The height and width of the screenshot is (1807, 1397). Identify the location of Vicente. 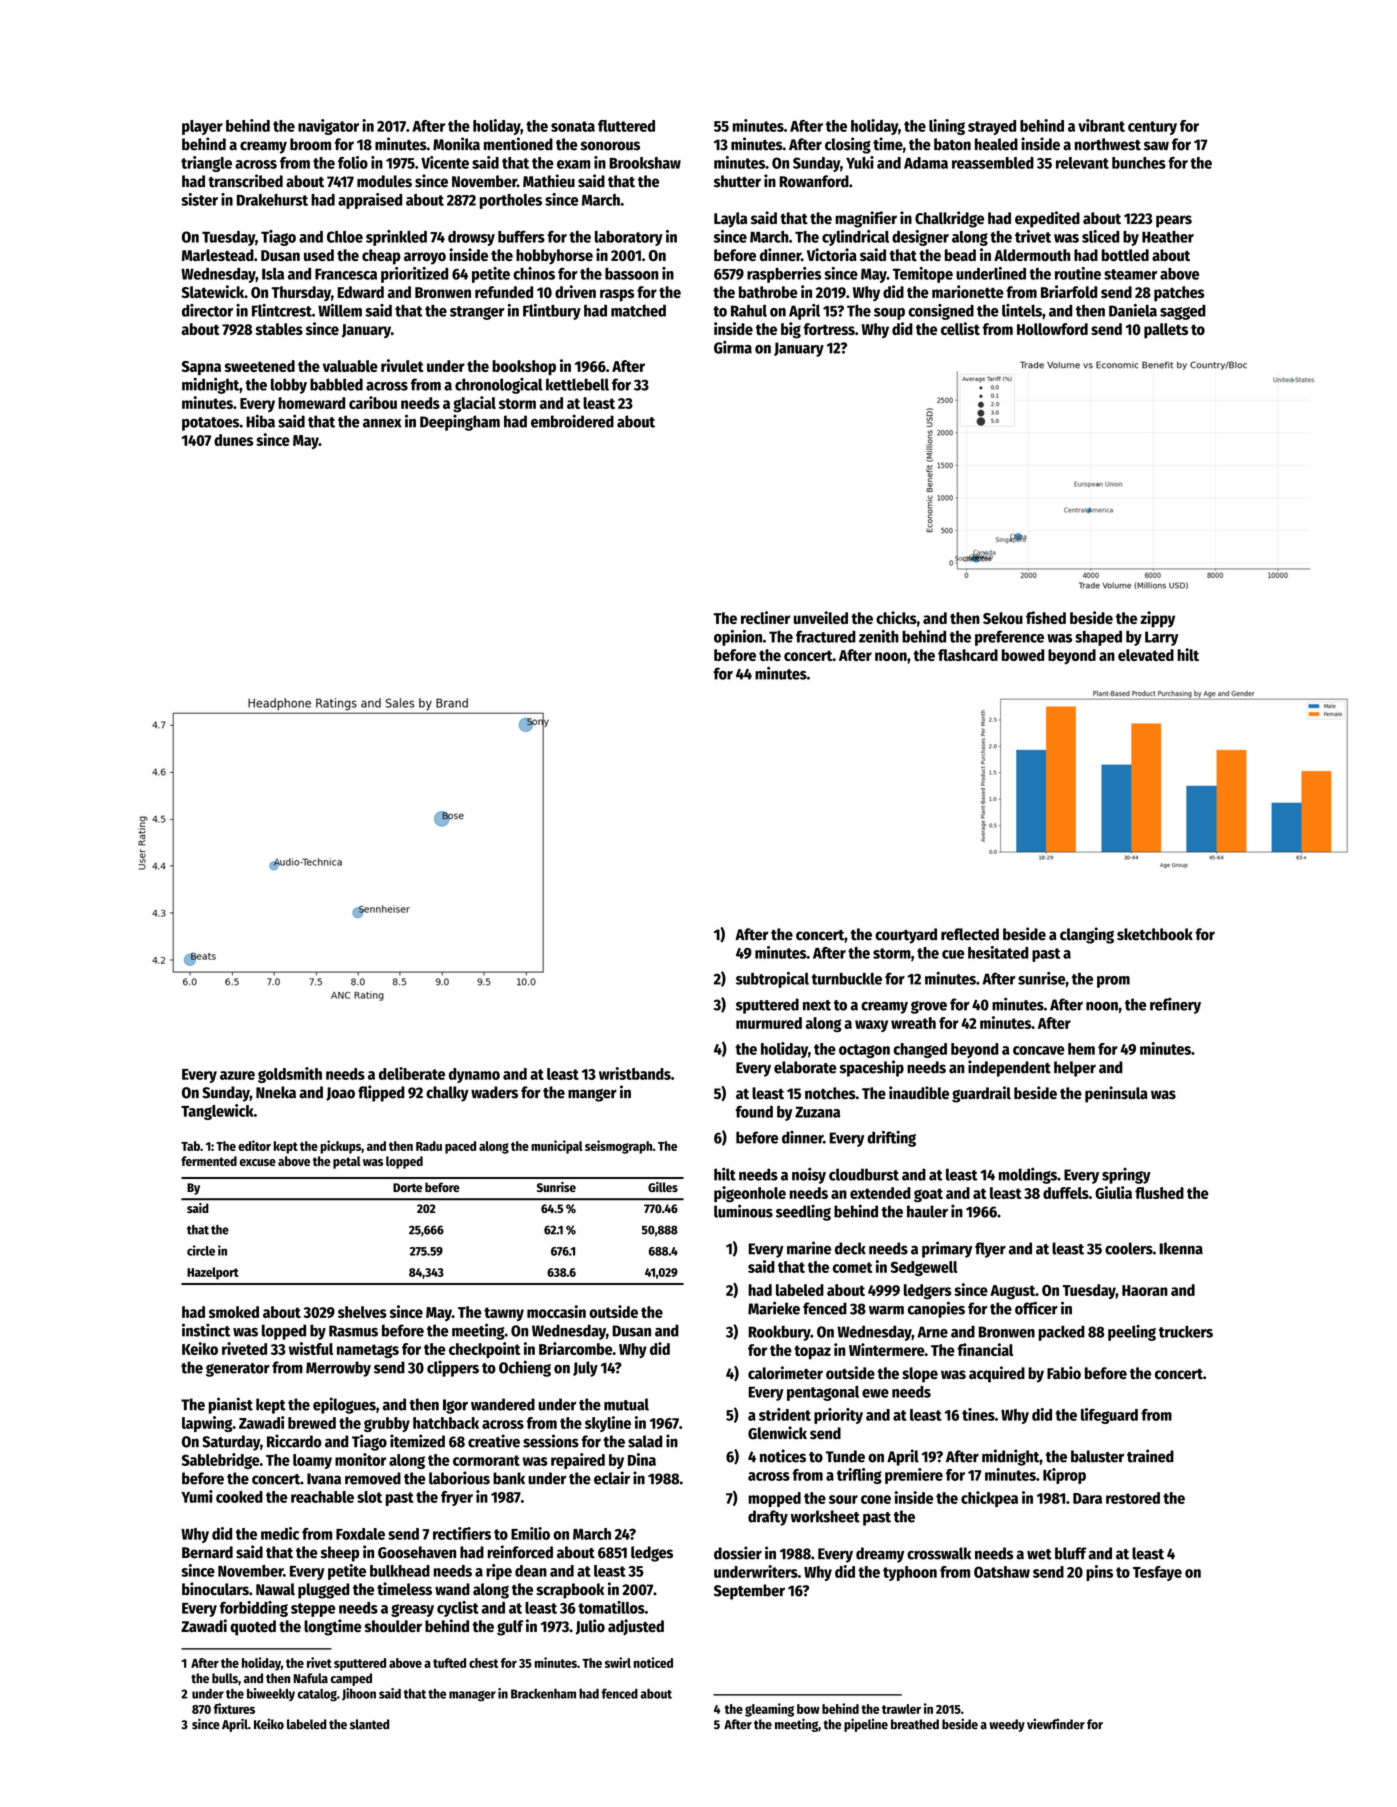
(445, 162).
